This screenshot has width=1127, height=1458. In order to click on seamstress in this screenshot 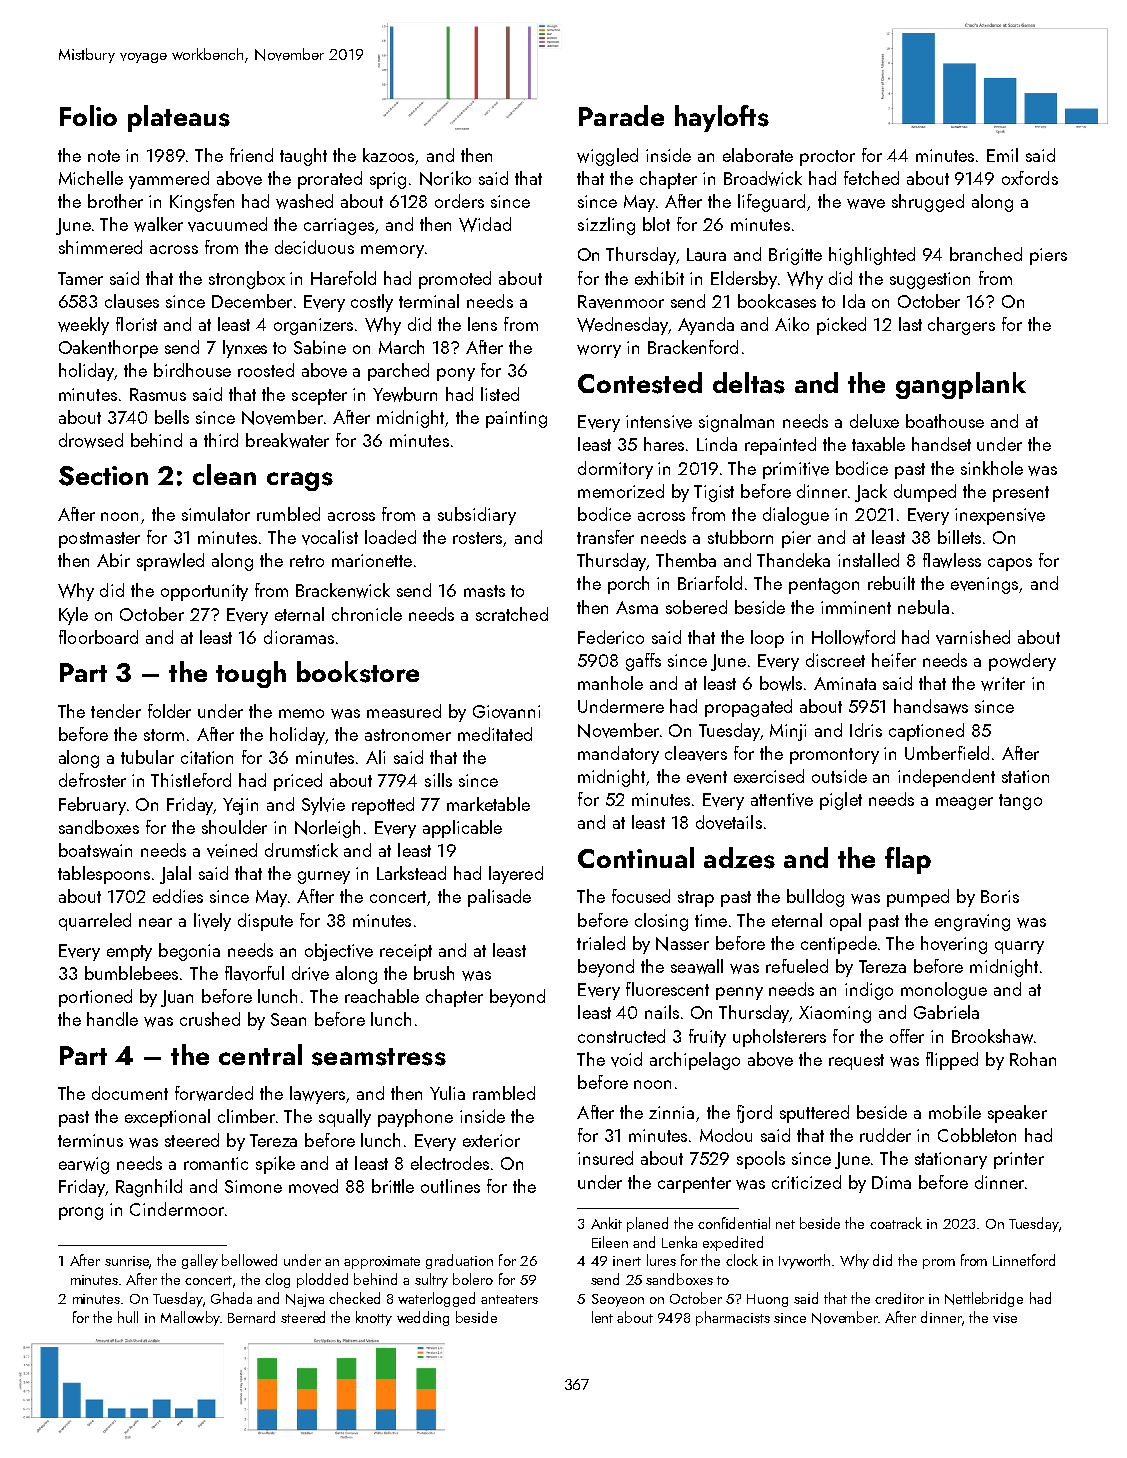, I will do `click(379, 1057)`.
